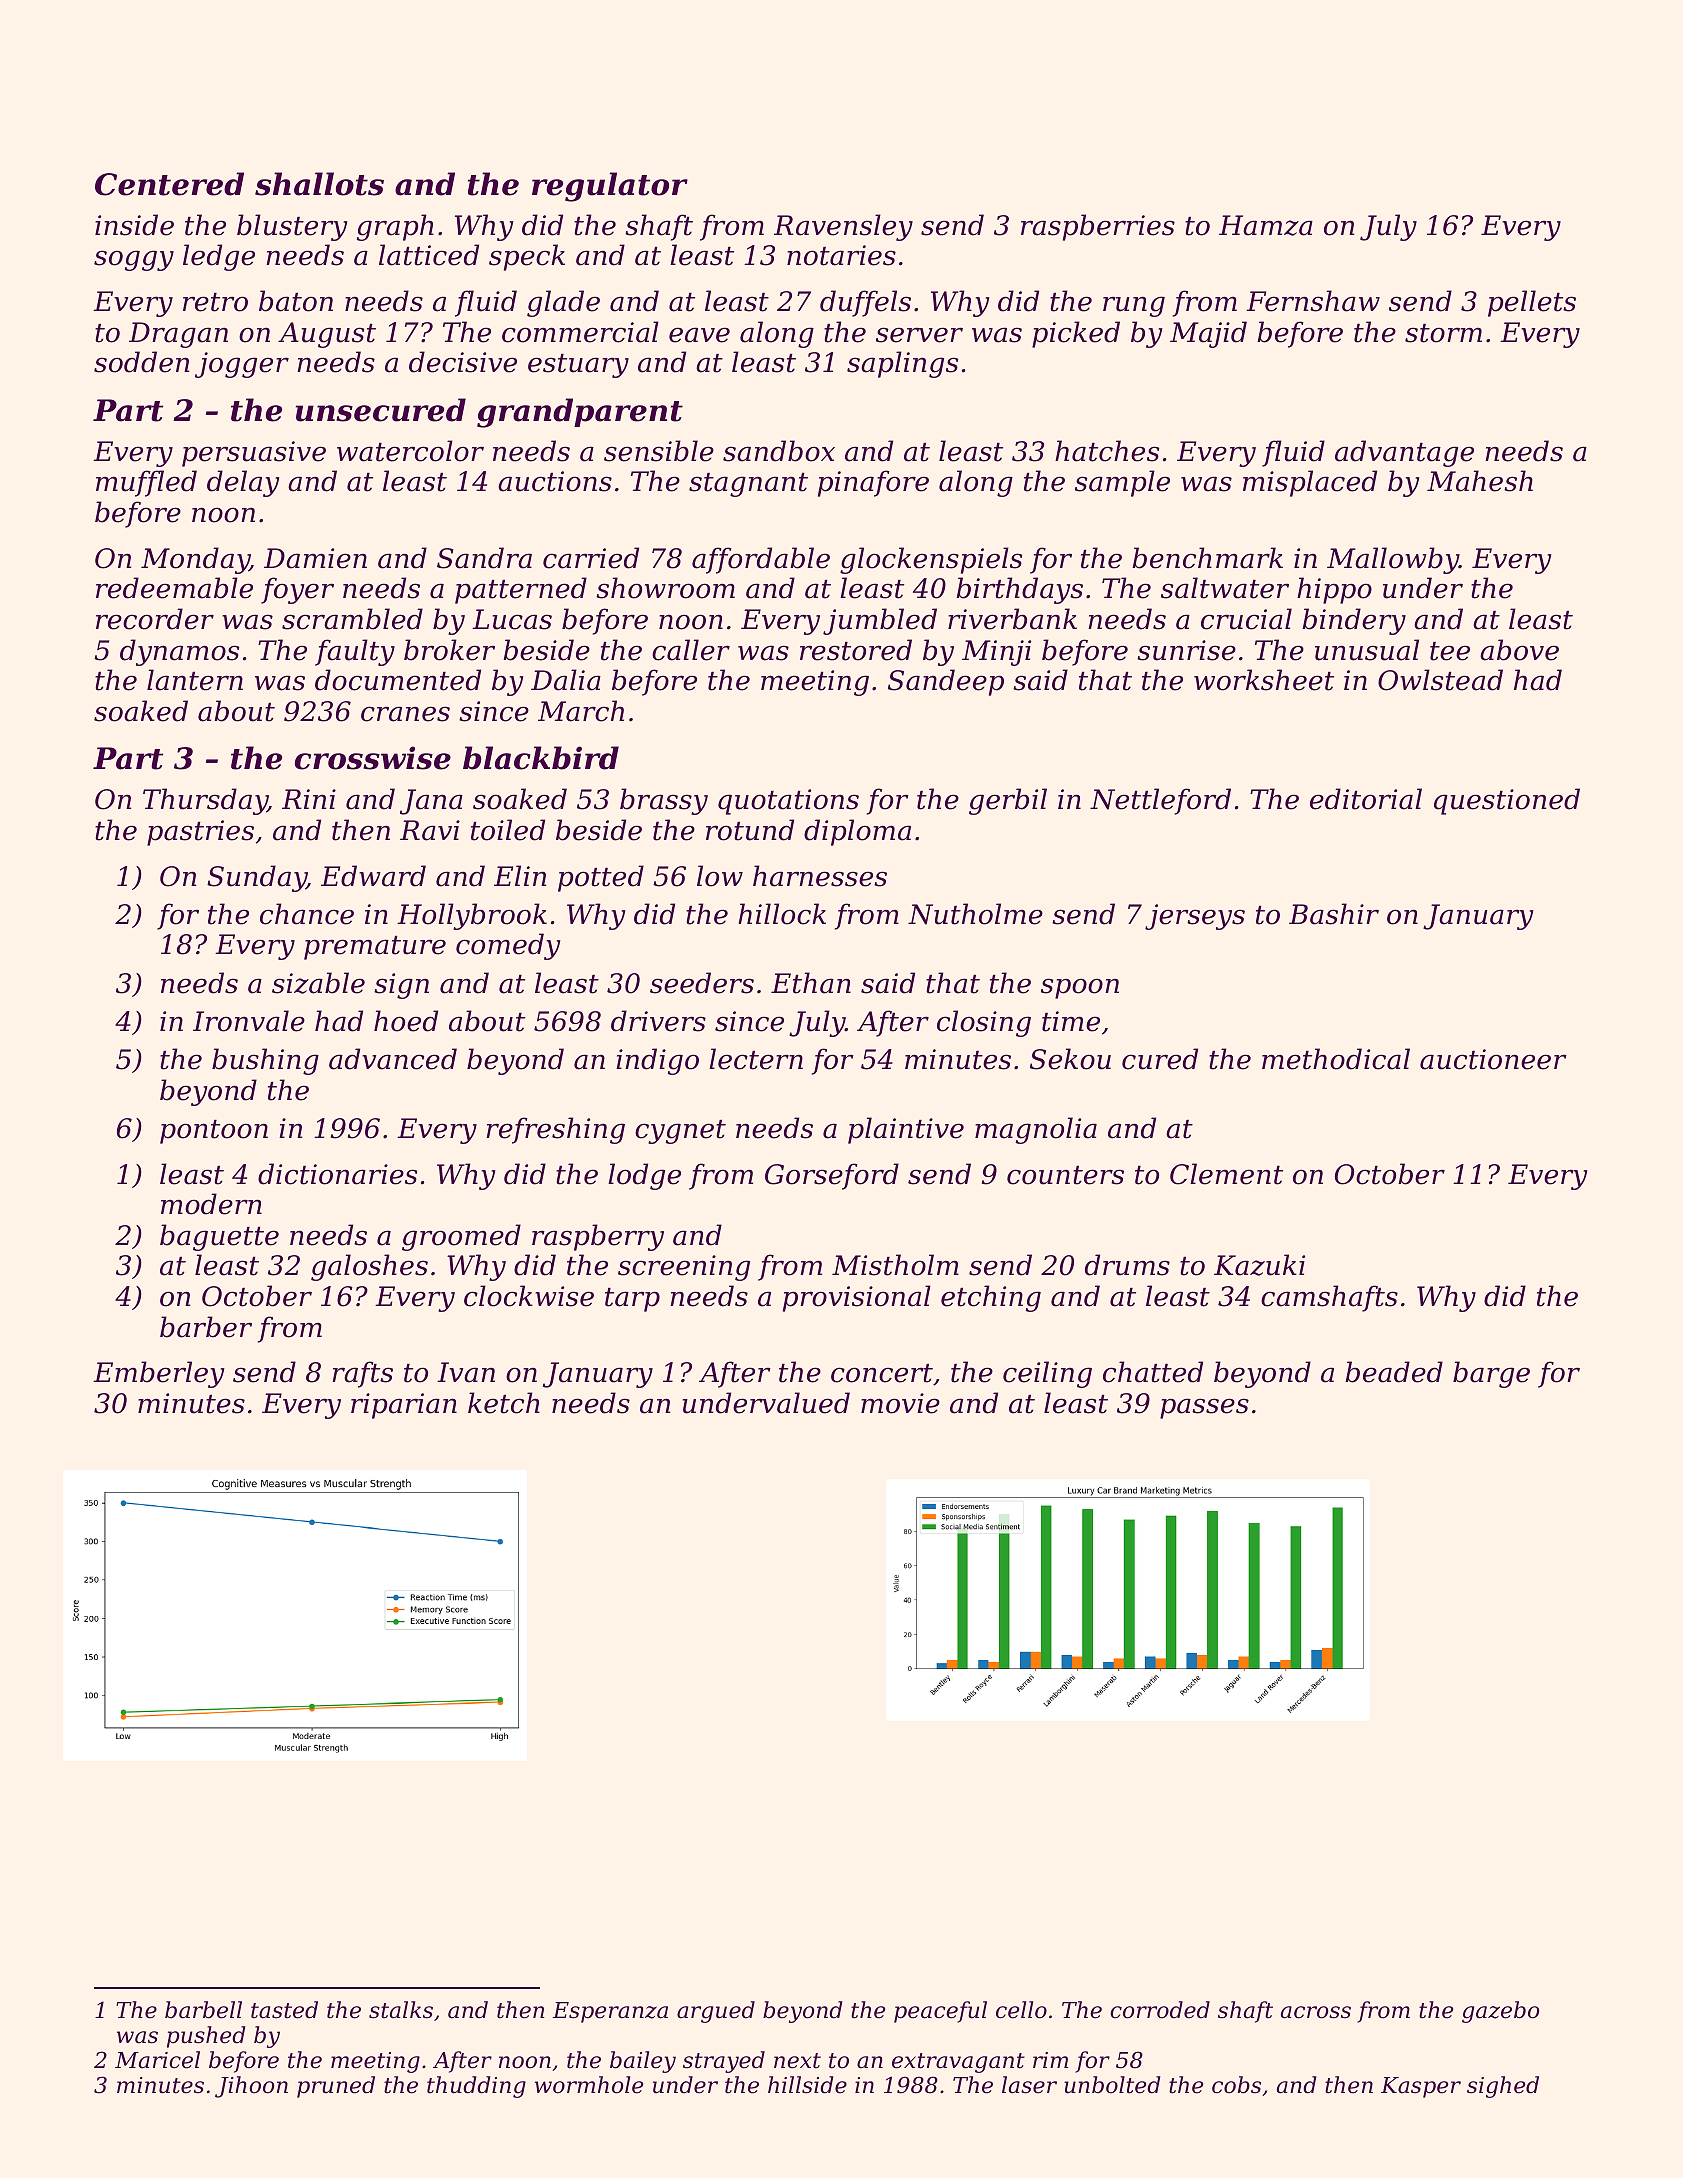 The height and width of the screenshot is (2178, 1683). I want to click on regulator, so click(610, 187).
